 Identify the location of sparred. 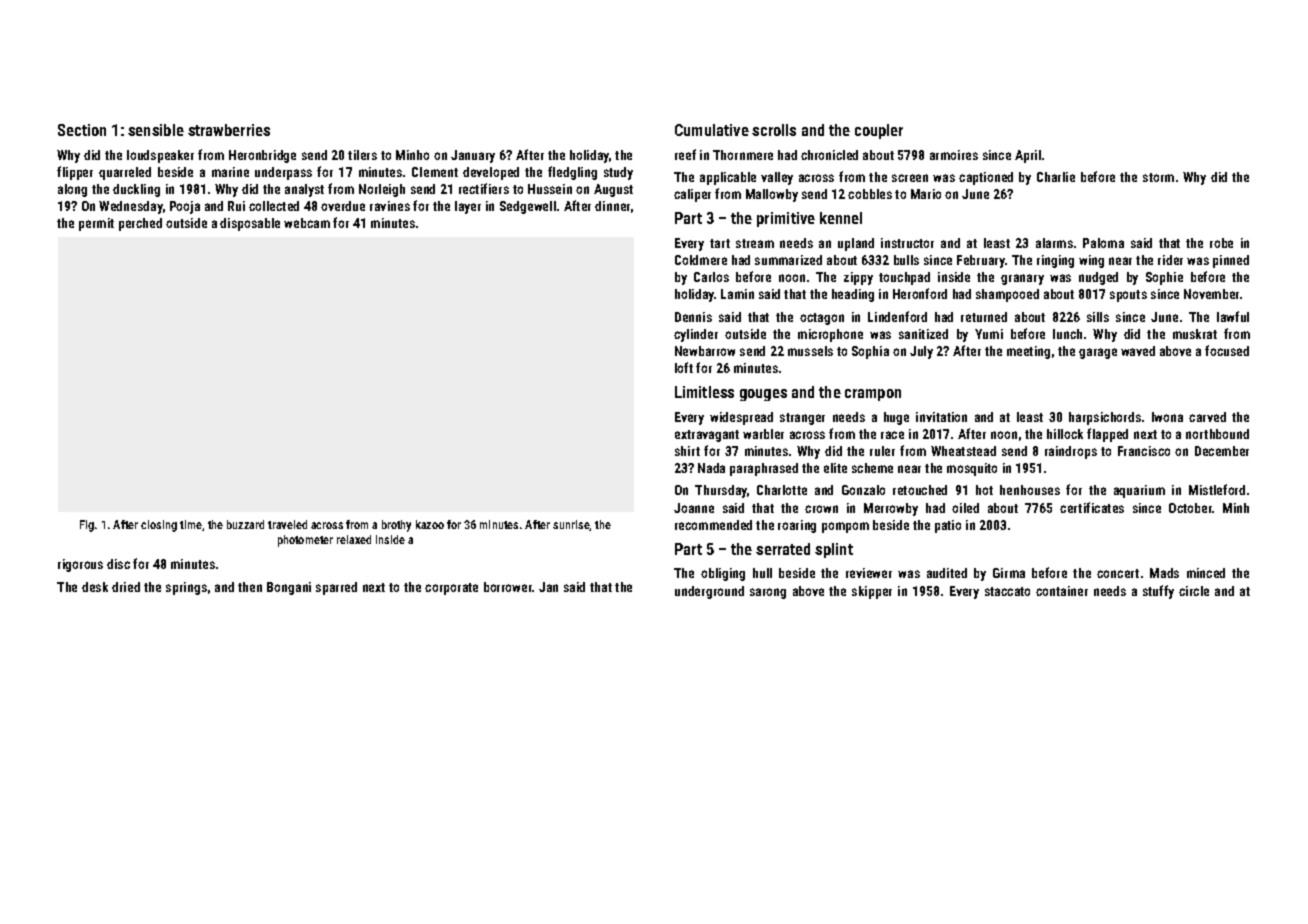
(336, 588).
